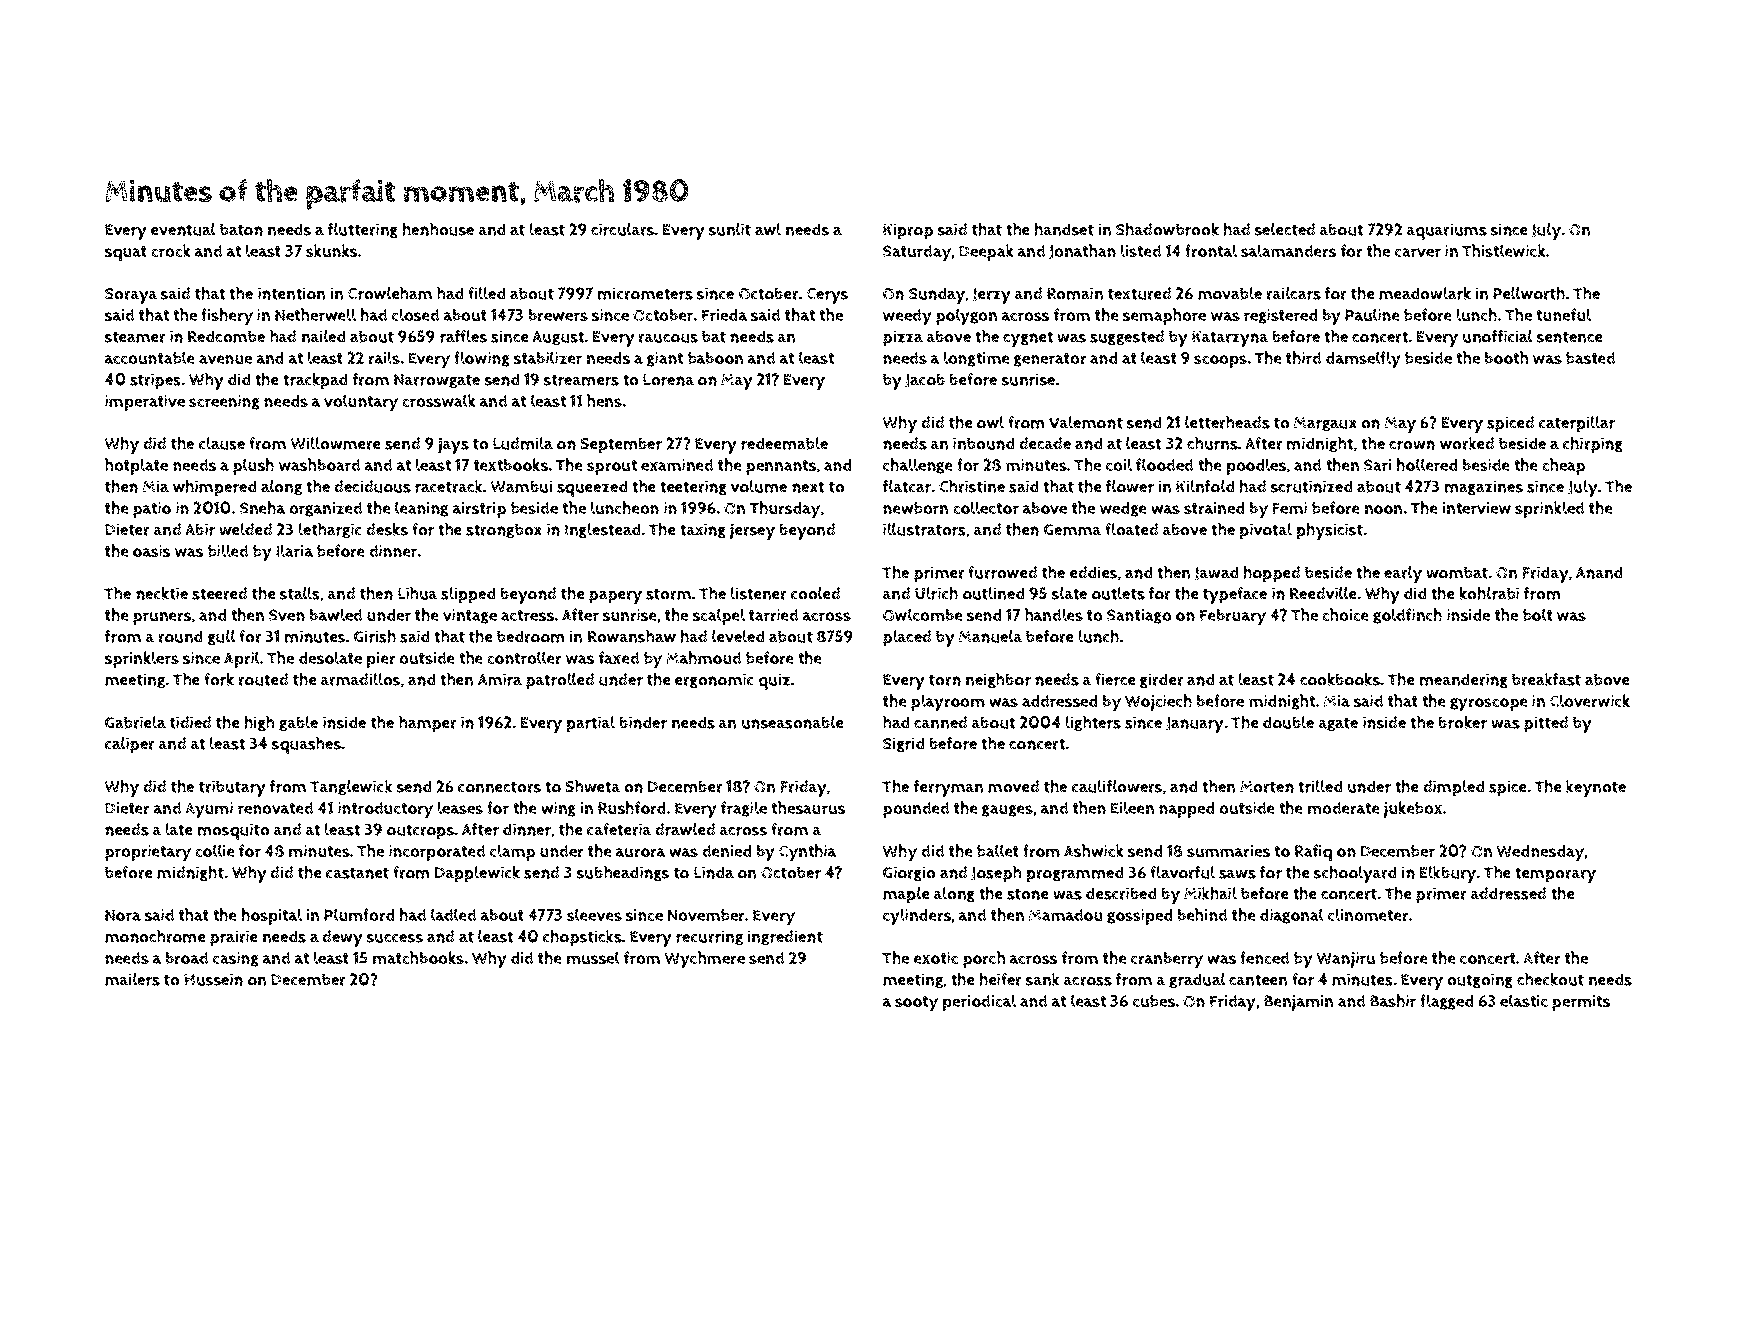  What do you see at coordinates (123, 915) in the page?
I see `Nora` at bounding box center [123, 915].
